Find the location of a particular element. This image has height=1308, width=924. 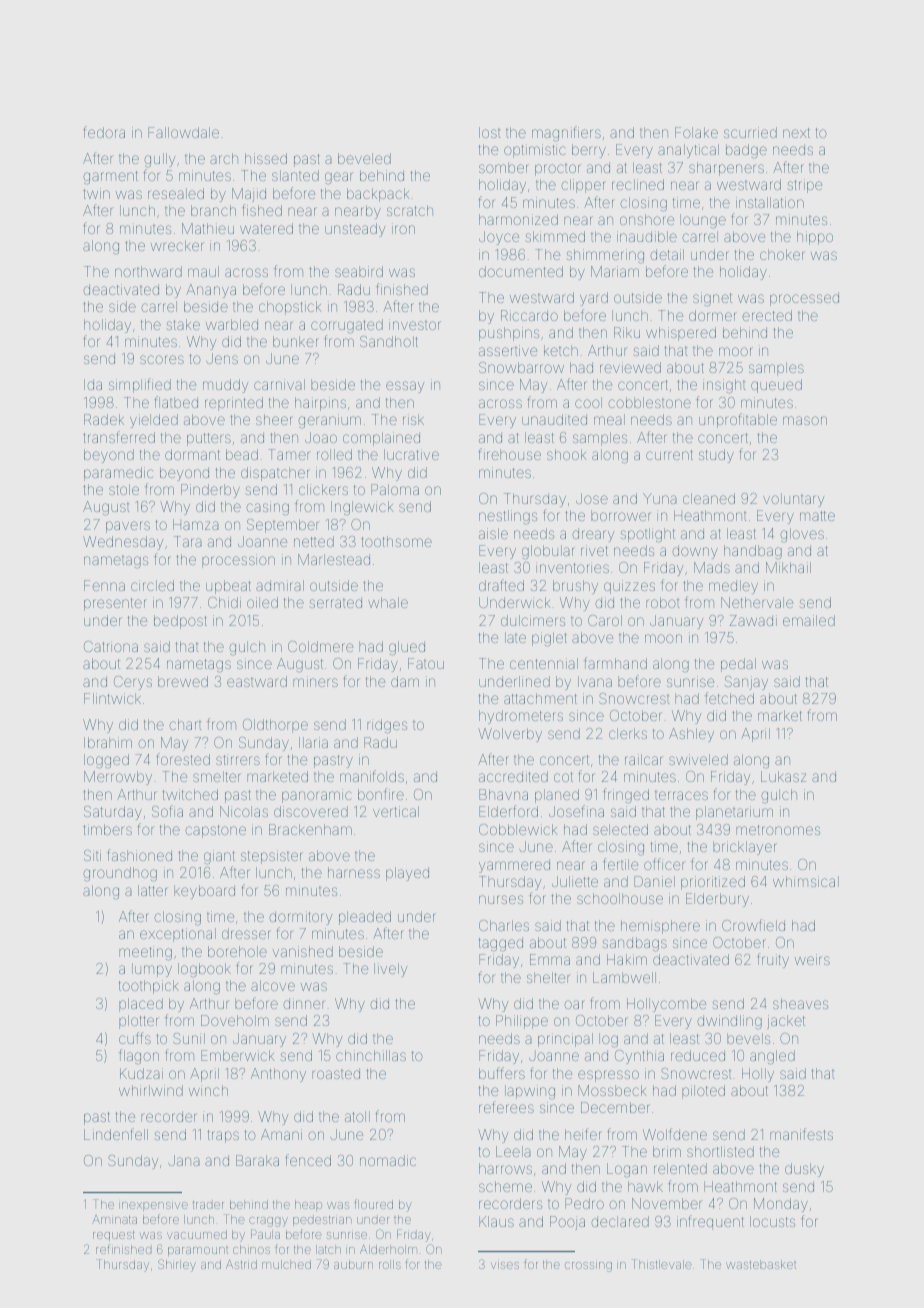

Shirley is located at coordinates (177, 1265).
